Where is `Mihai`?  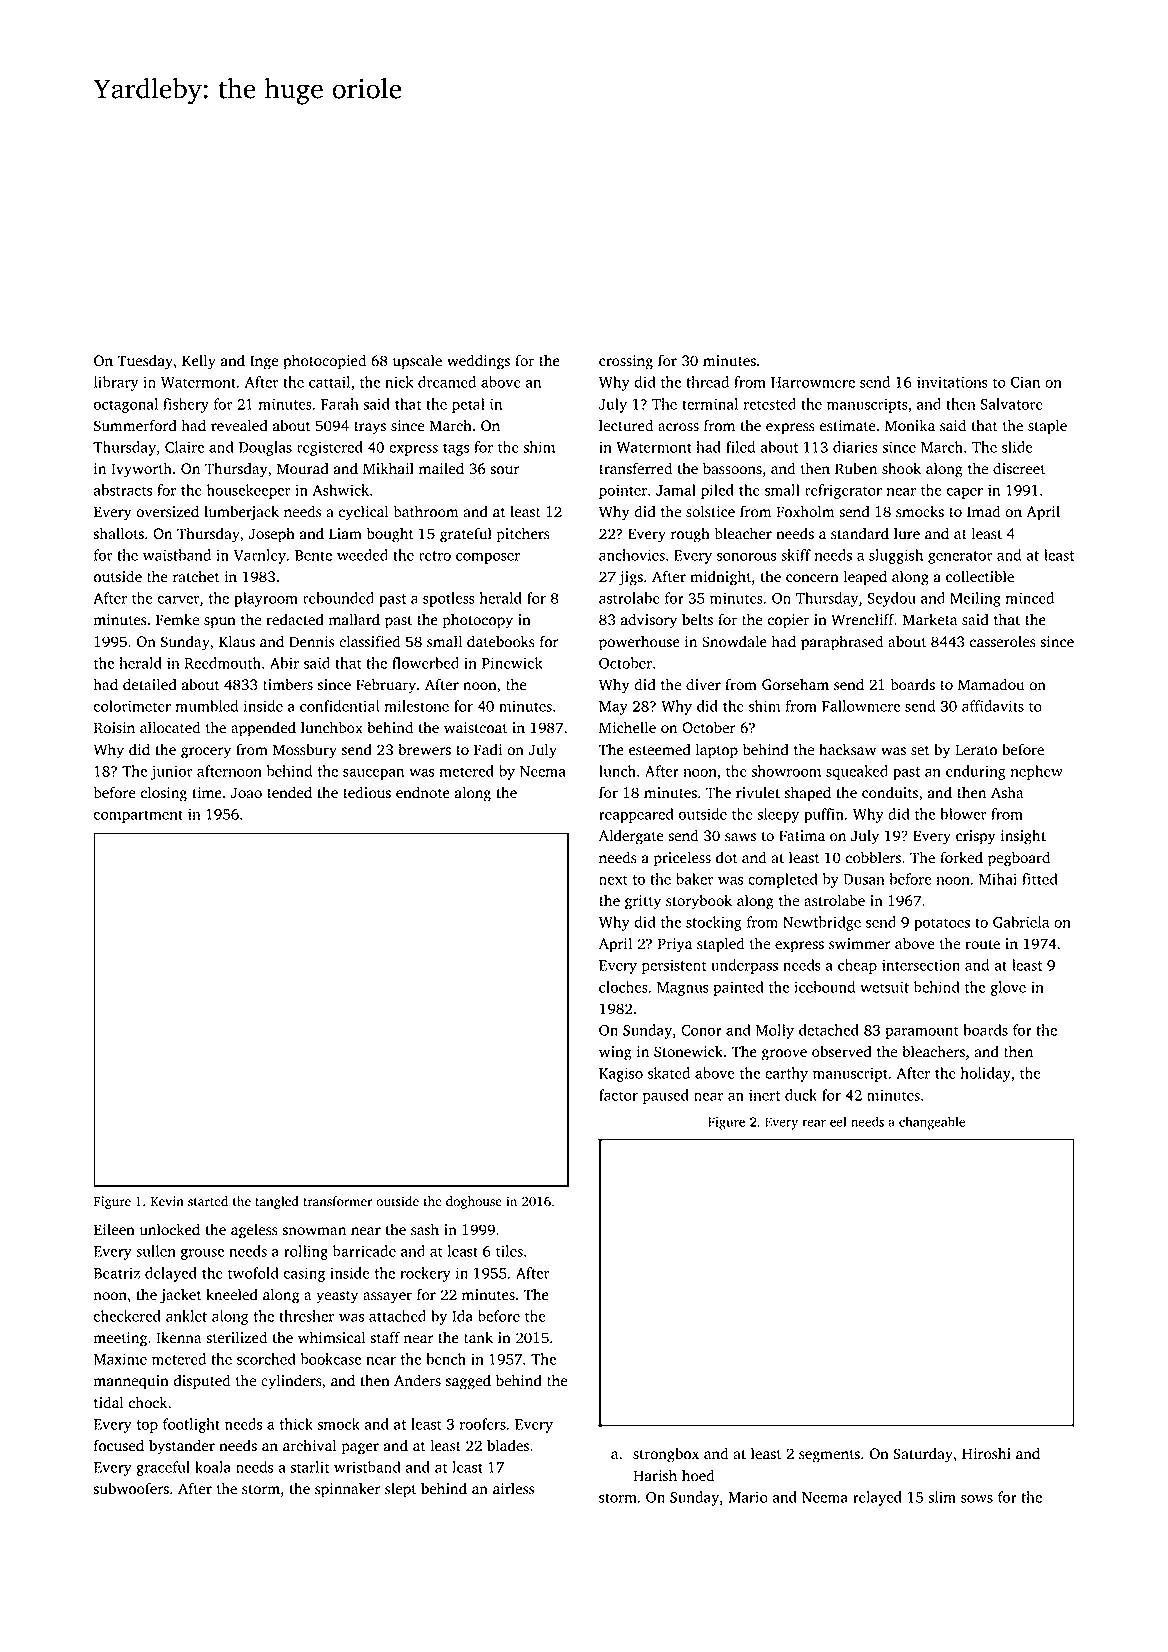
Mihai is located at coordinates (998, 879).
